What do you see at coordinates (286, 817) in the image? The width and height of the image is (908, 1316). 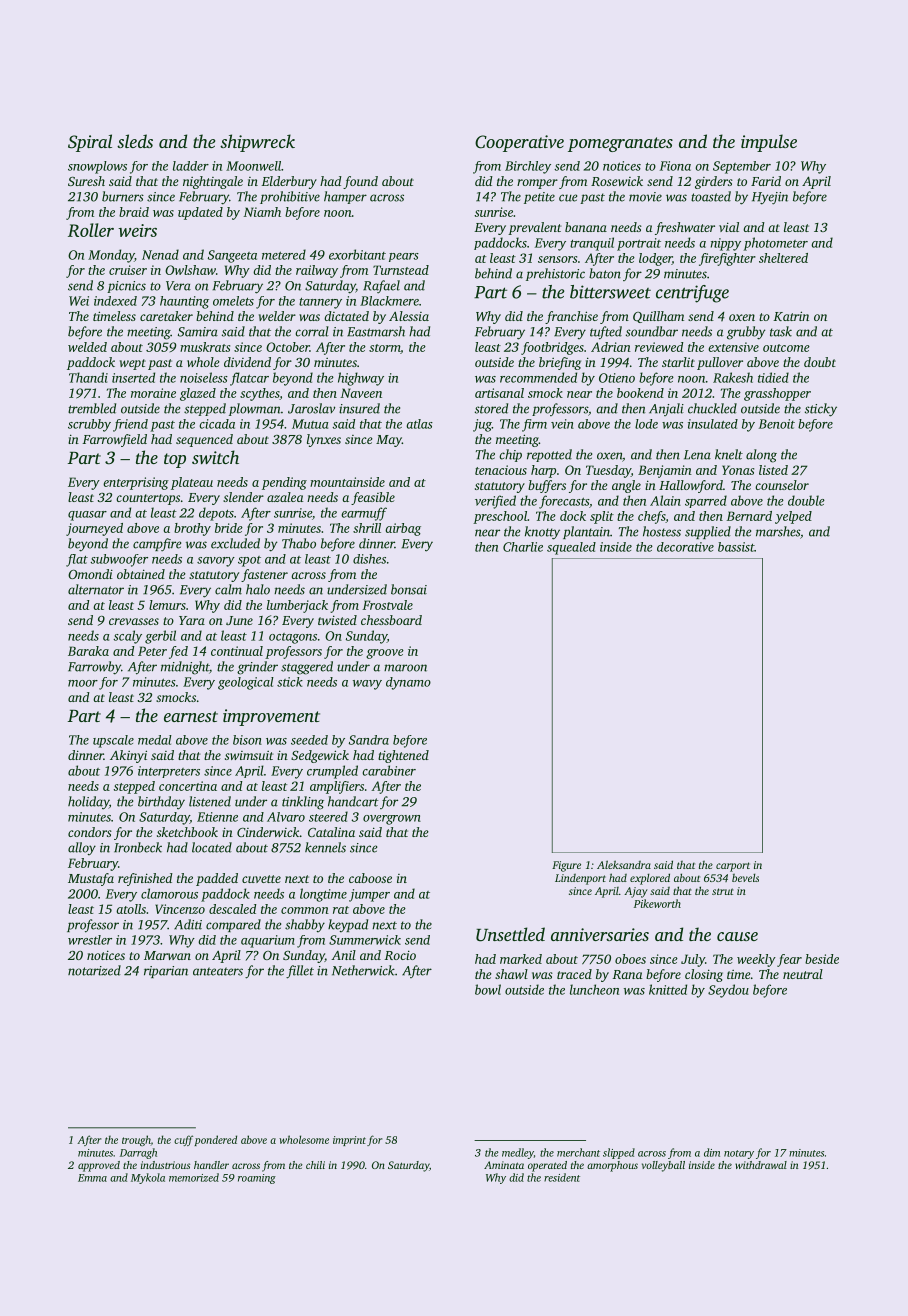 I see `Alvaro` at bounding box center [286, 817].
